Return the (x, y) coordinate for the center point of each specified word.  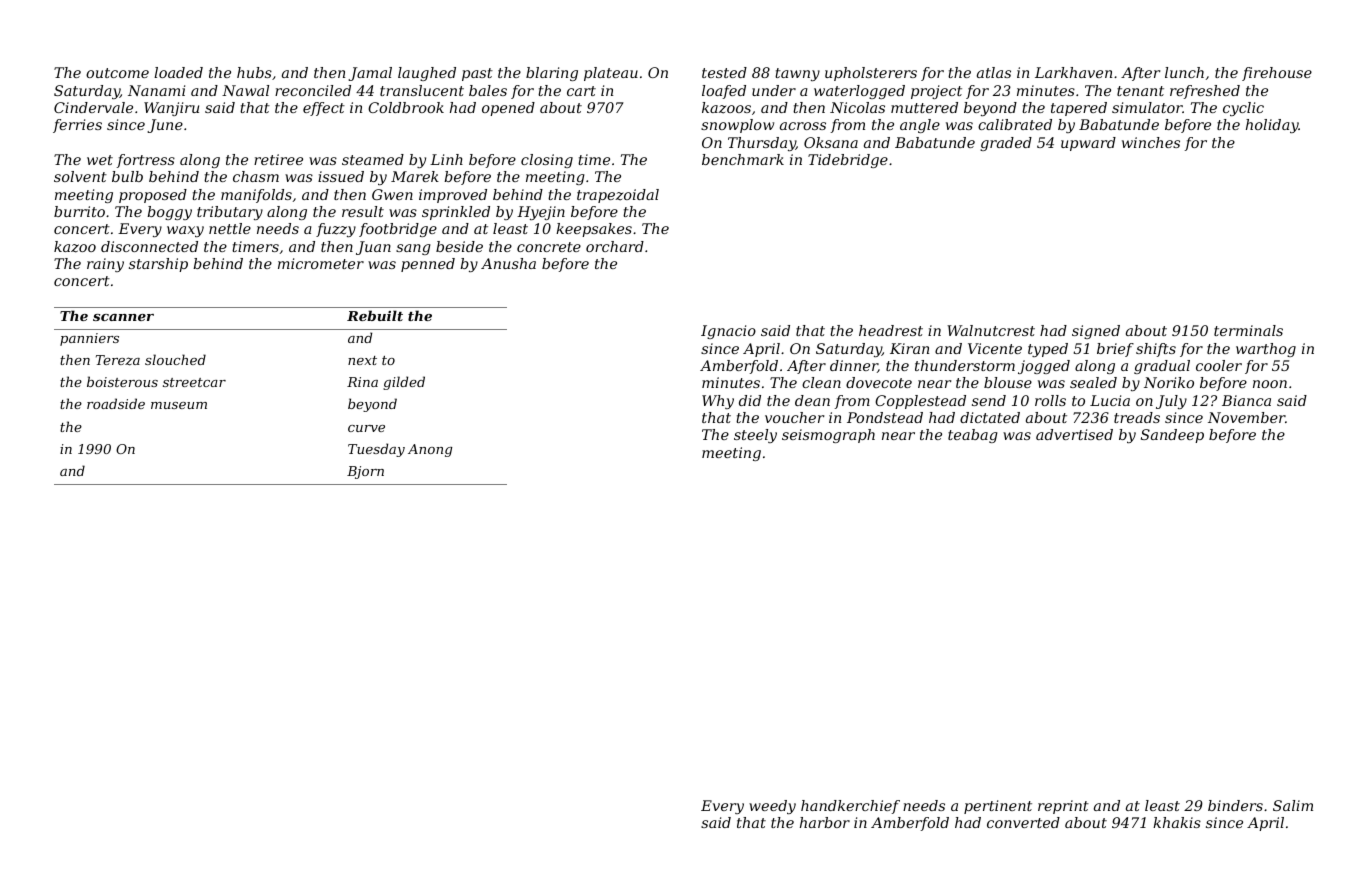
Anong (430, 450)
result (363, 211)
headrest (891, 330)
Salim (1293, 805)
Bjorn (365, 472)
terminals (1248, 330)
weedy (772, 807)
